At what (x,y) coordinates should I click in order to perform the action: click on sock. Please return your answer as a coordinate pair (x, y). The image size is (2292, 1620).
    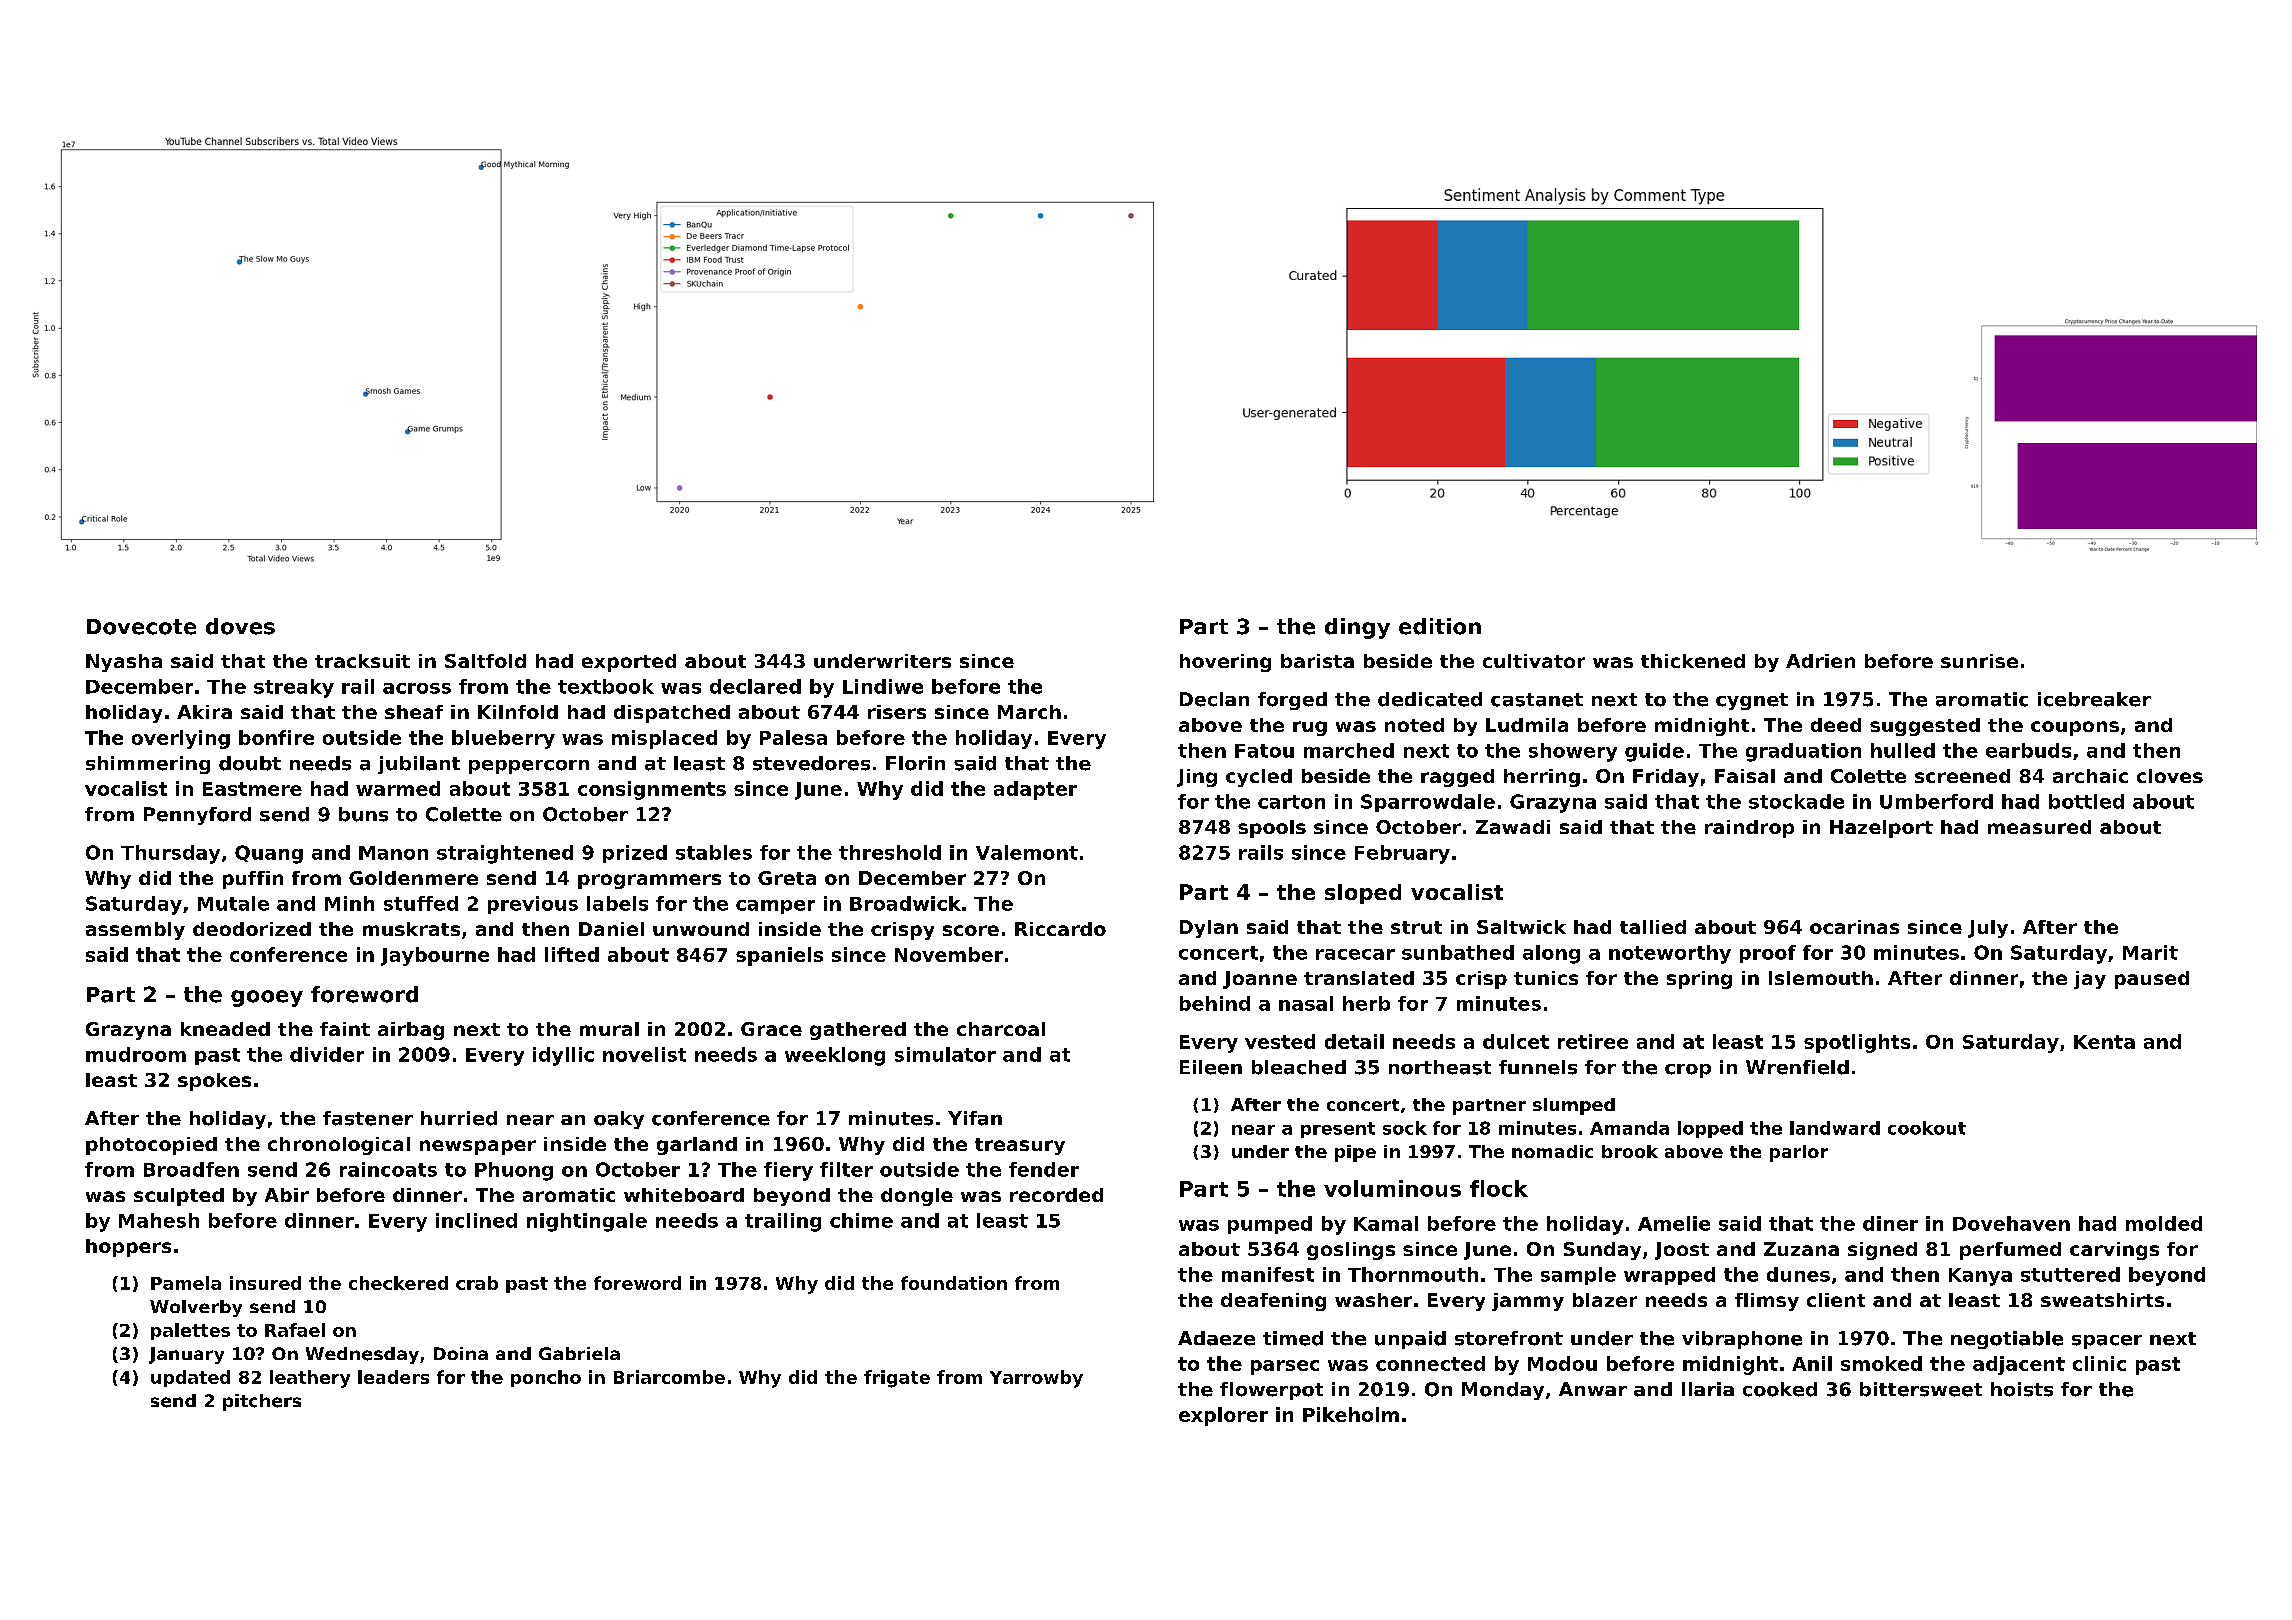
    Looking at the image, I should click on (1405, 1128).
